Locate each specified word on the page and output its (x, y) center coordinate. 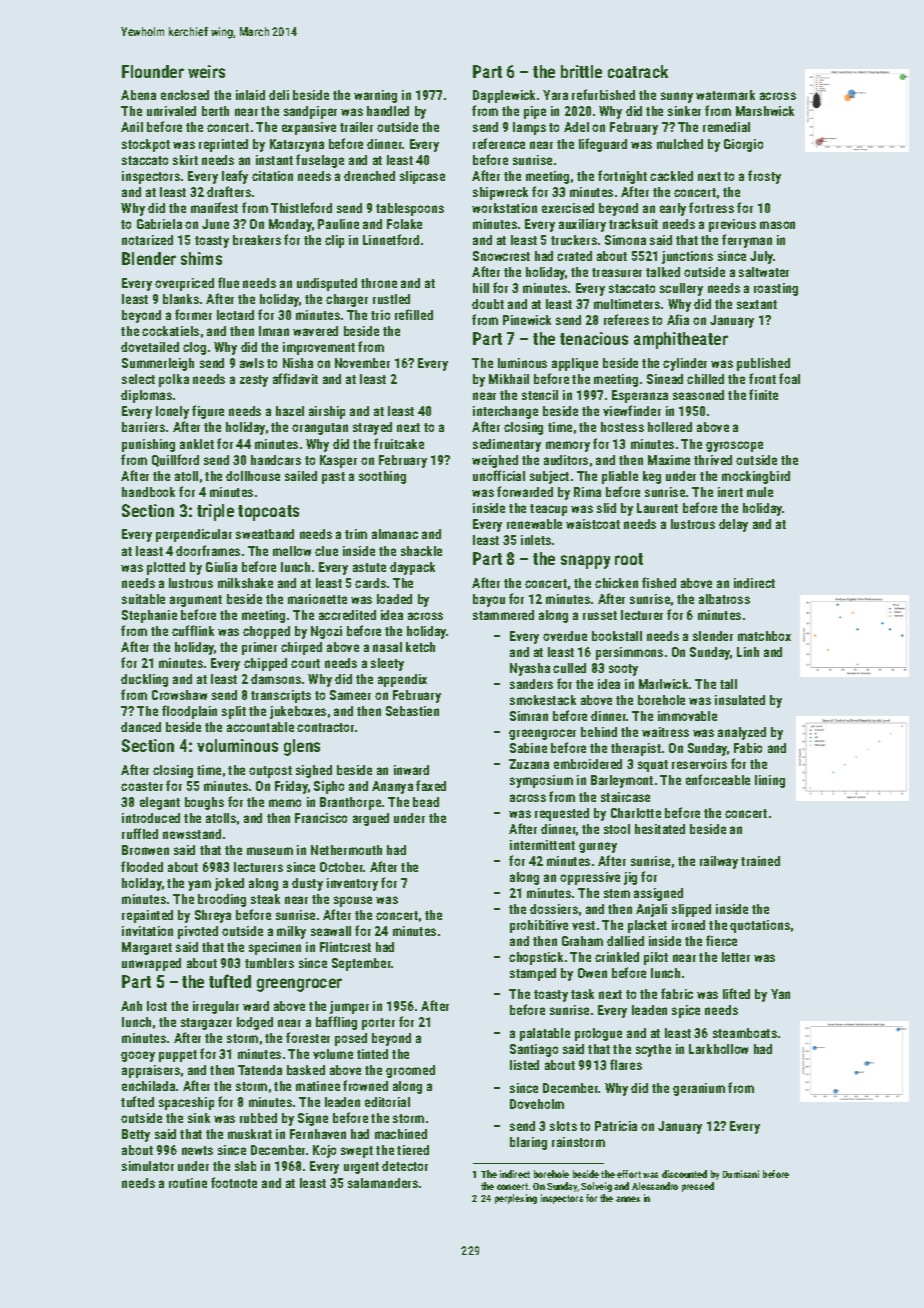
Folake (404, 224)
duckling (144, 680)
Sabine (528, 748)
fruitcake (399, 443)
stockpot (146, 145)
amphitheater (681, 340)
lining (770, 781)
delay (733, 525)
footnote (234, 1182)
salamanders (383, 1183)
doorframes (208, 550)
